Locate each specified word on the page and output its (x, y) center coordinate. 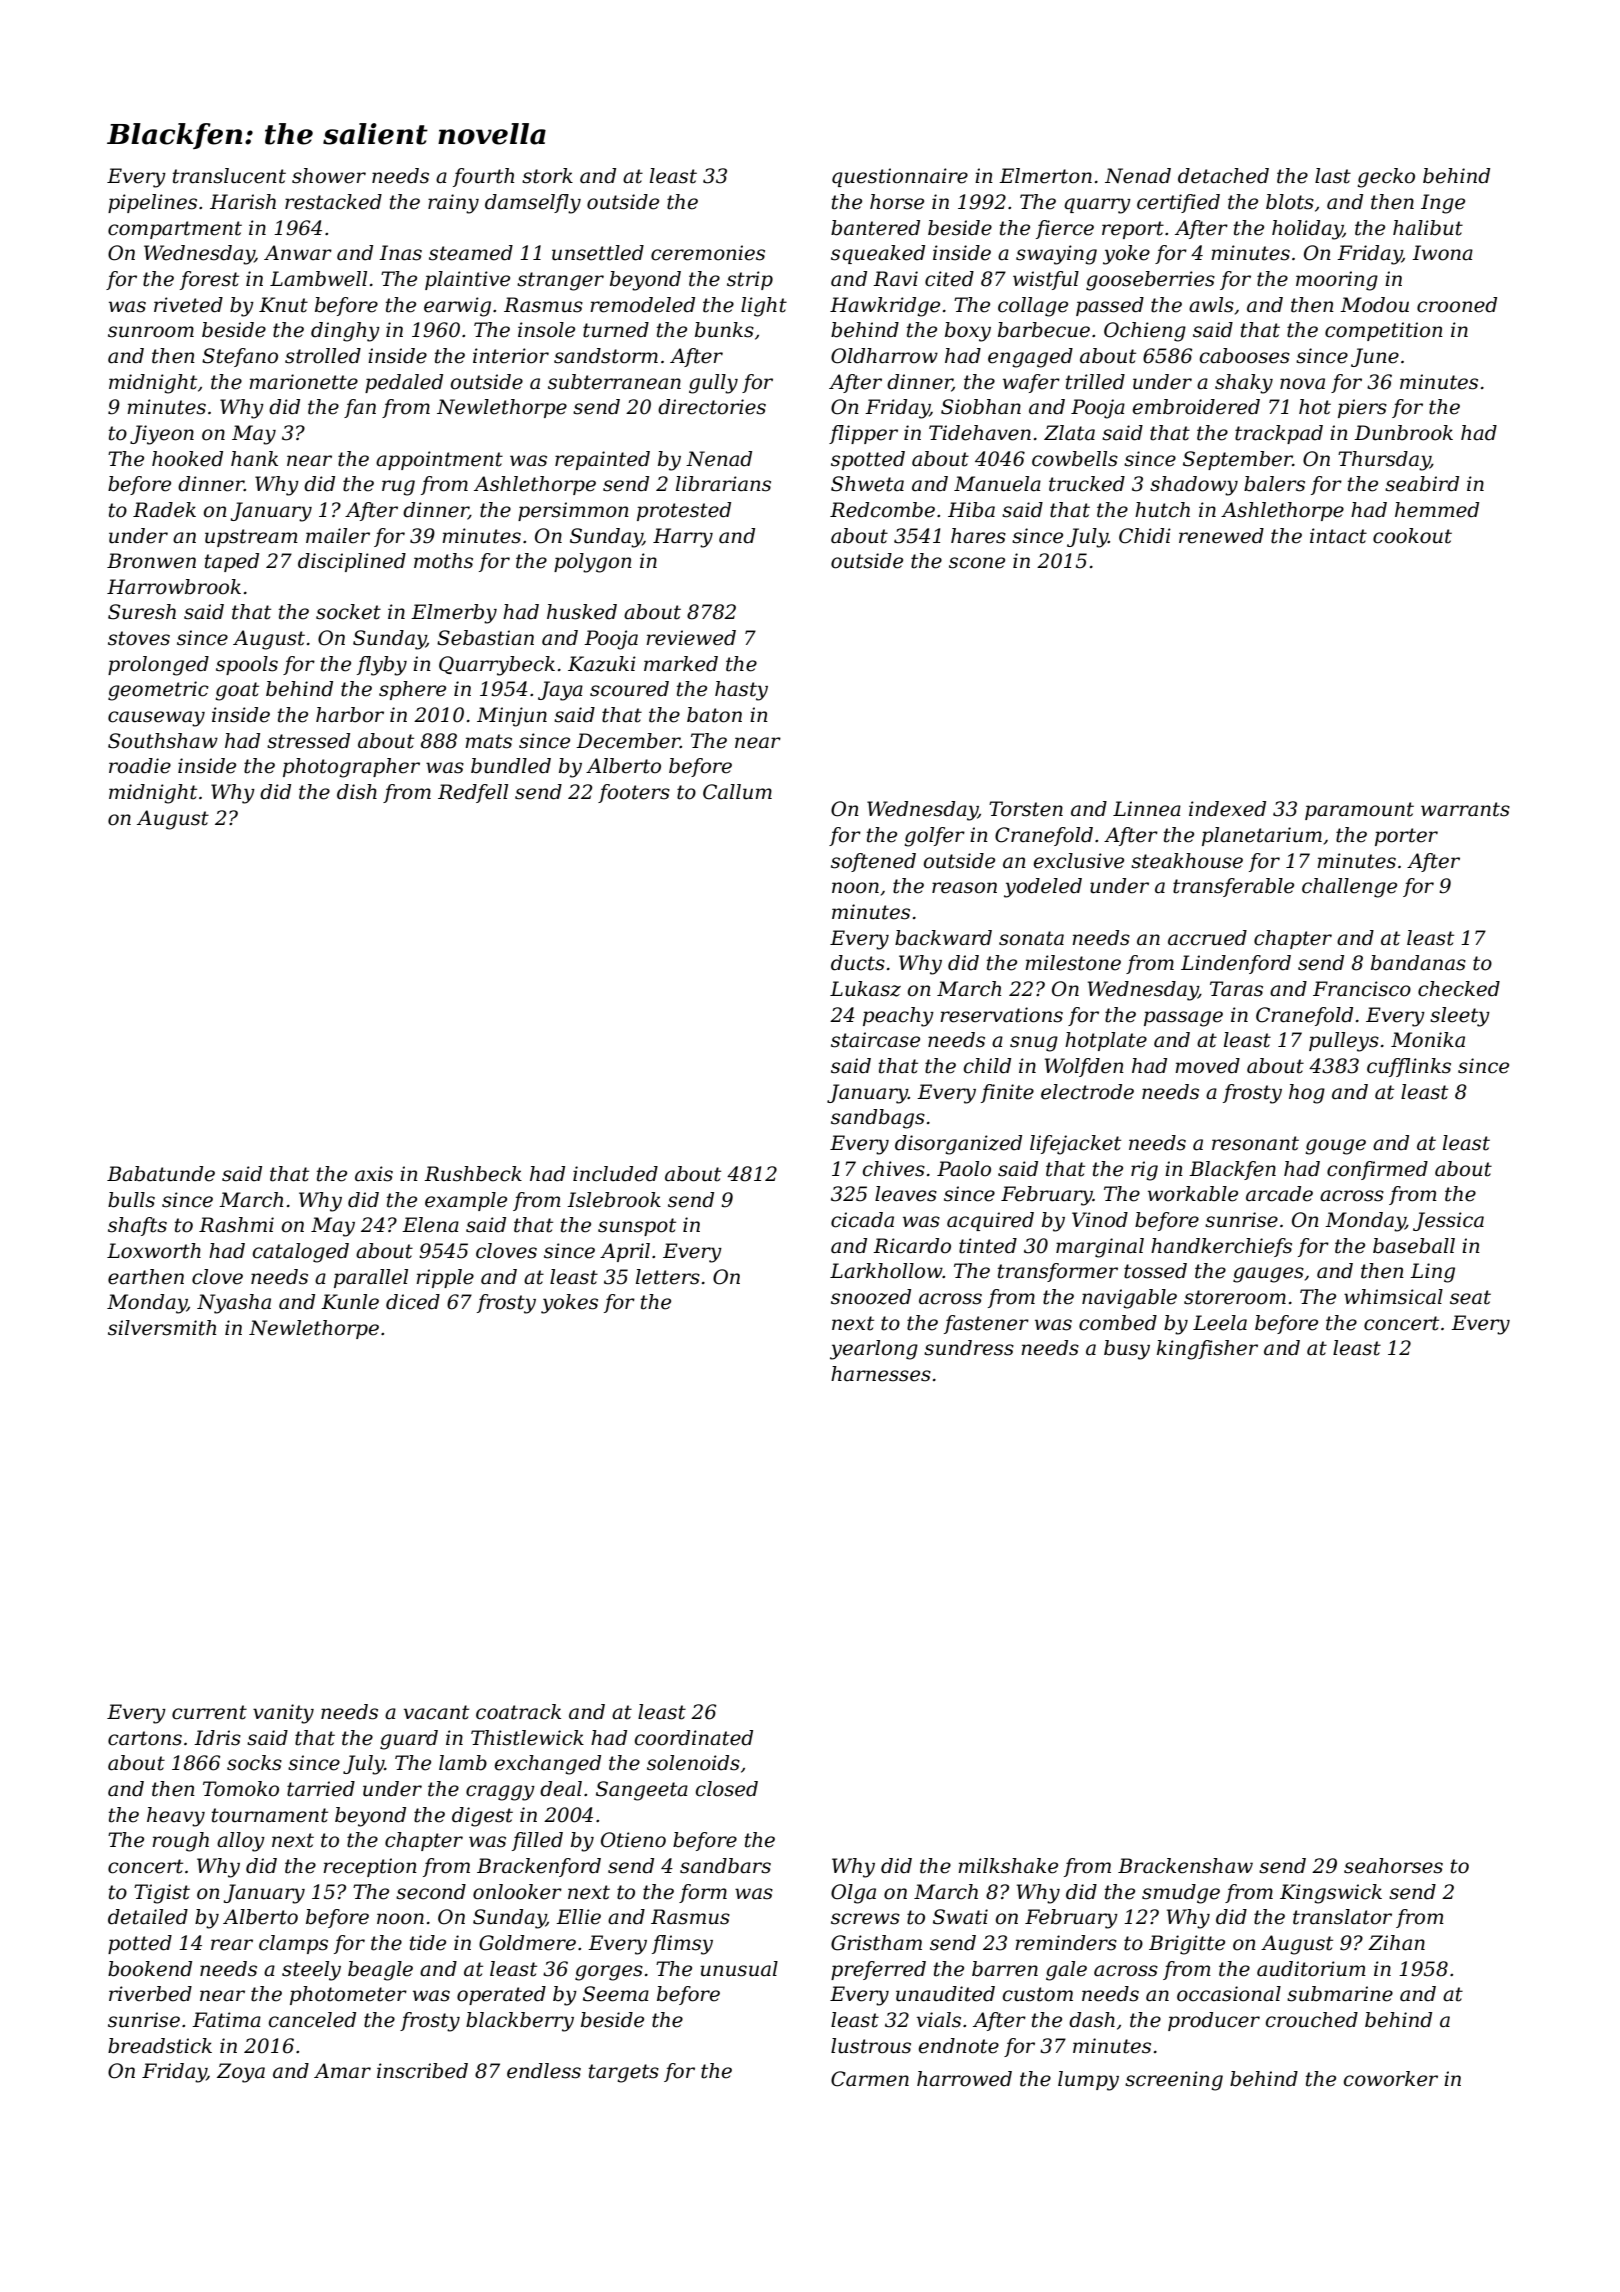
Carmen (870, 2079)
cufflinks (1409, 1067)
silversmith (162, 1328)
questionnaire (900, 177)
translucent (229, 176)
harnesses (881, 1374)
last (1333, 176)
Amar (342, 2071)
